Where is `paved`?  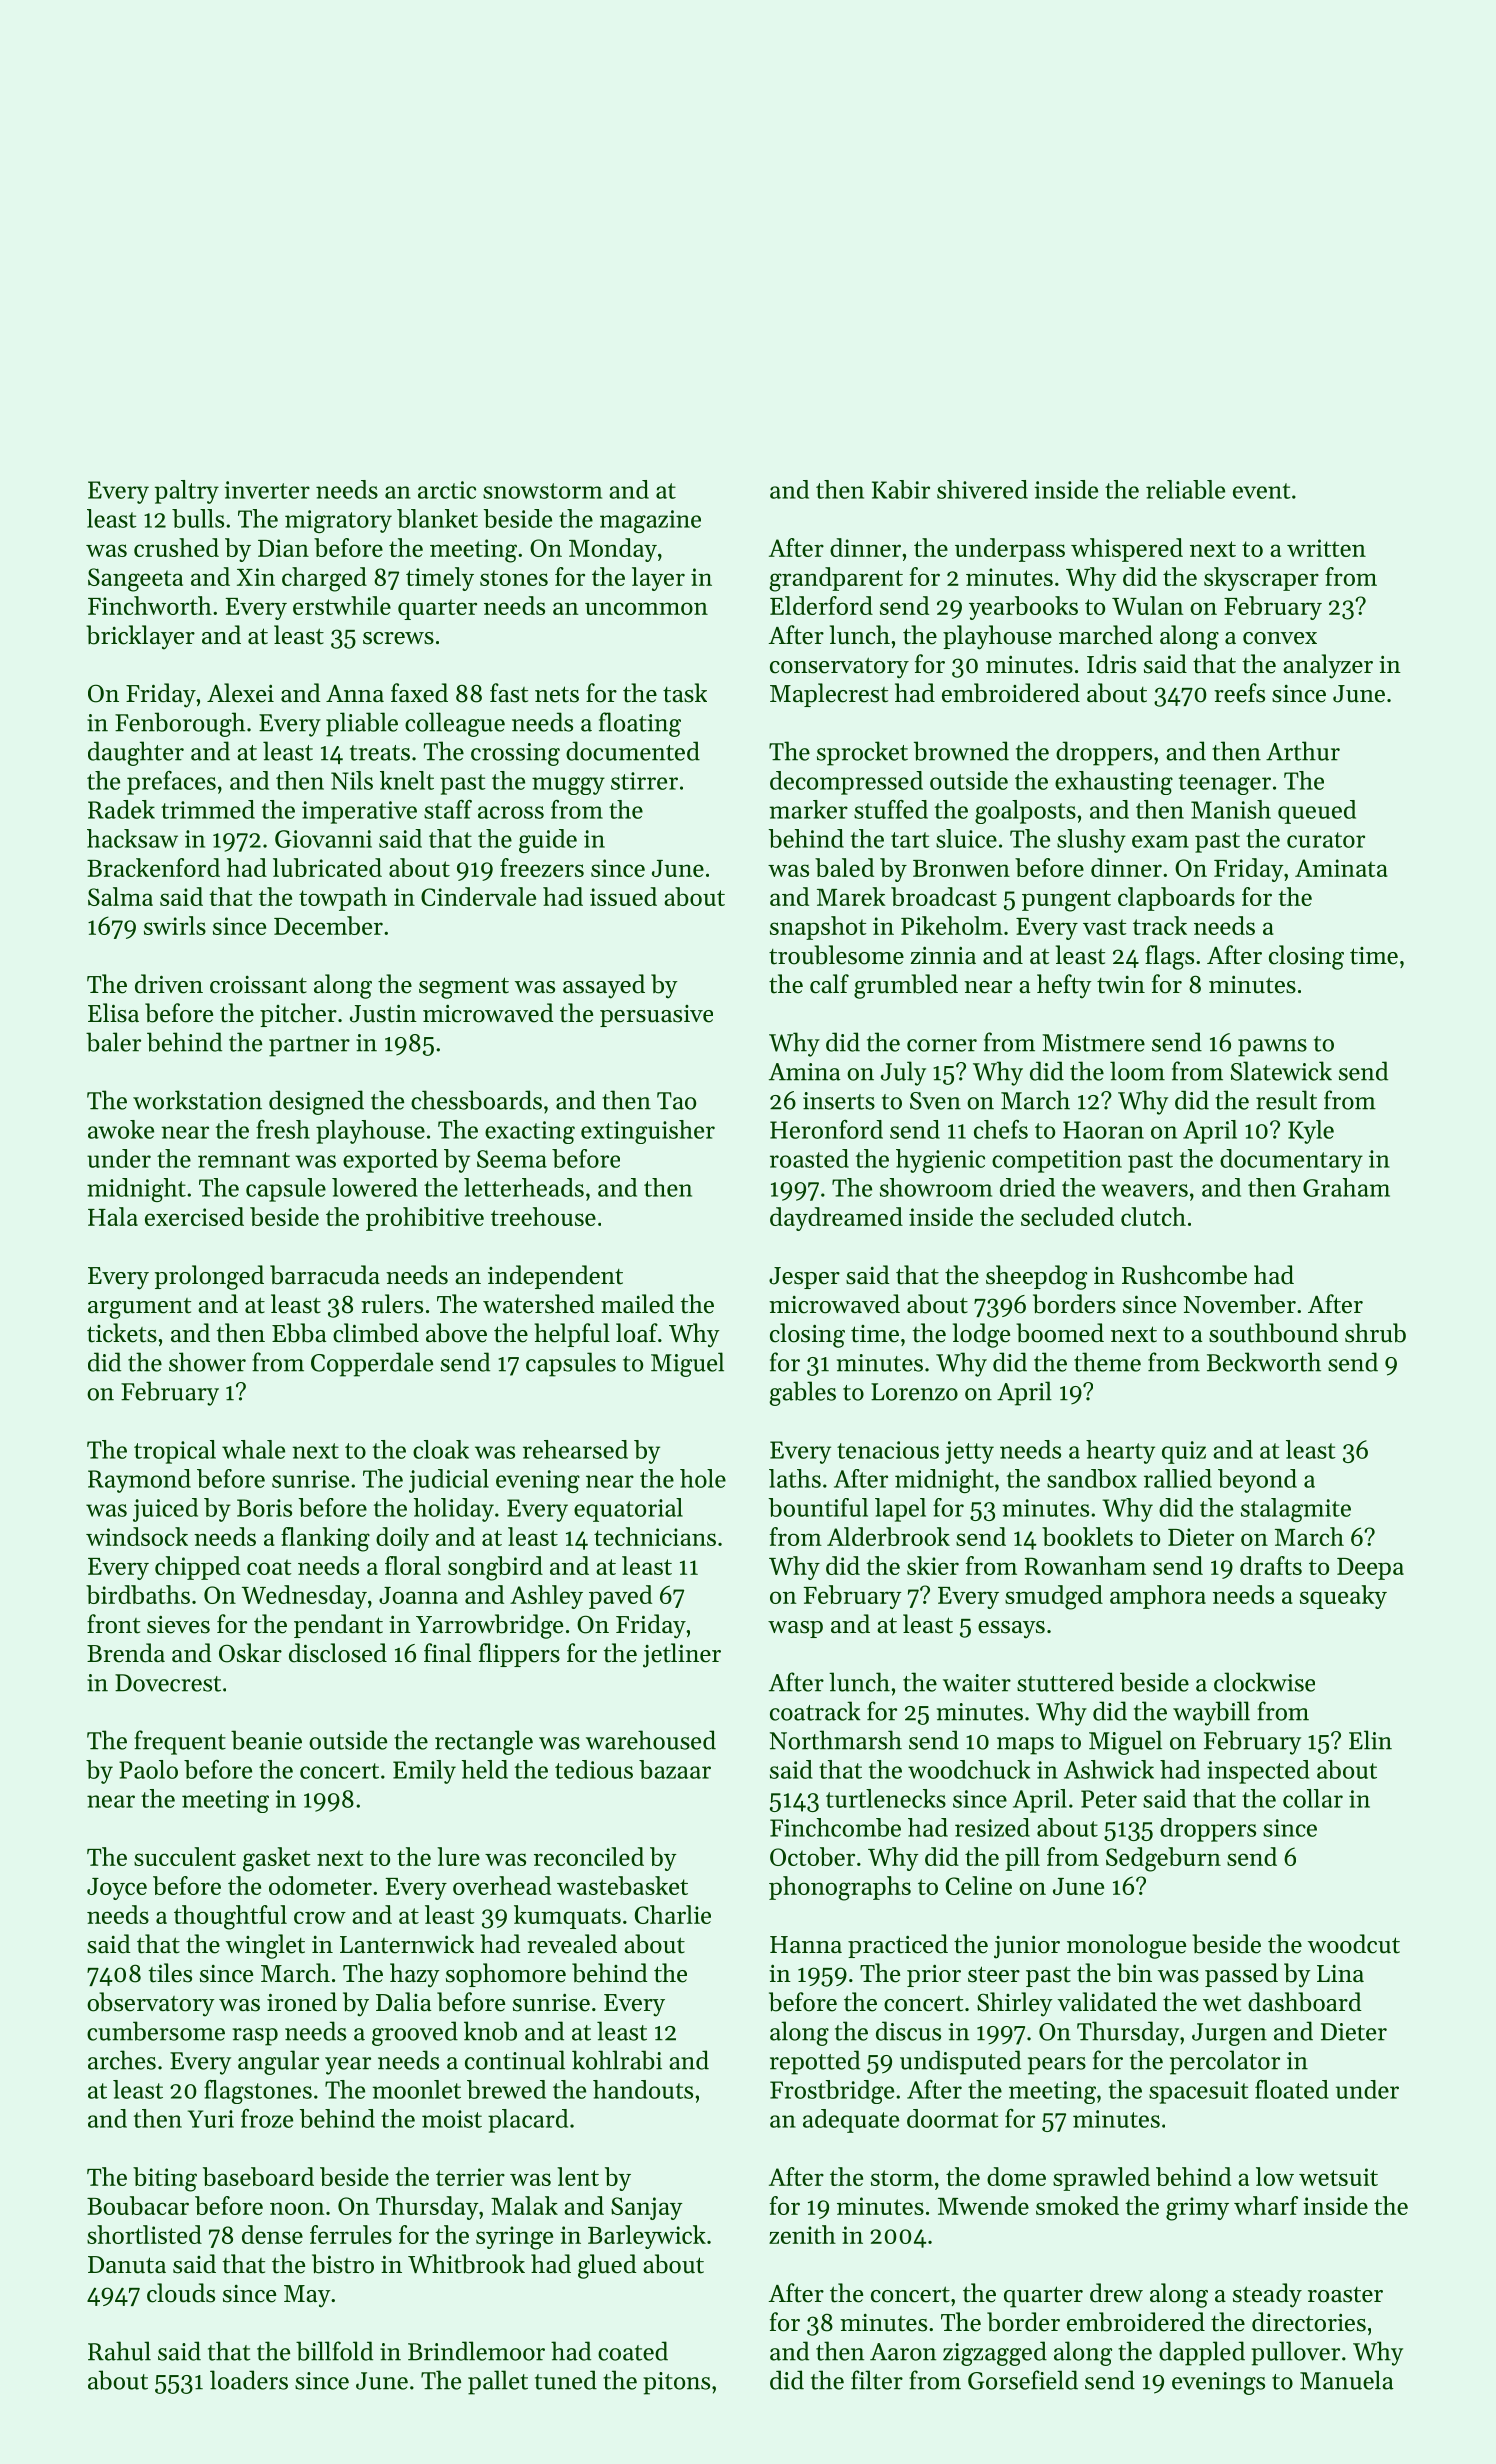 paved is located at coordinates (620, 1597).
